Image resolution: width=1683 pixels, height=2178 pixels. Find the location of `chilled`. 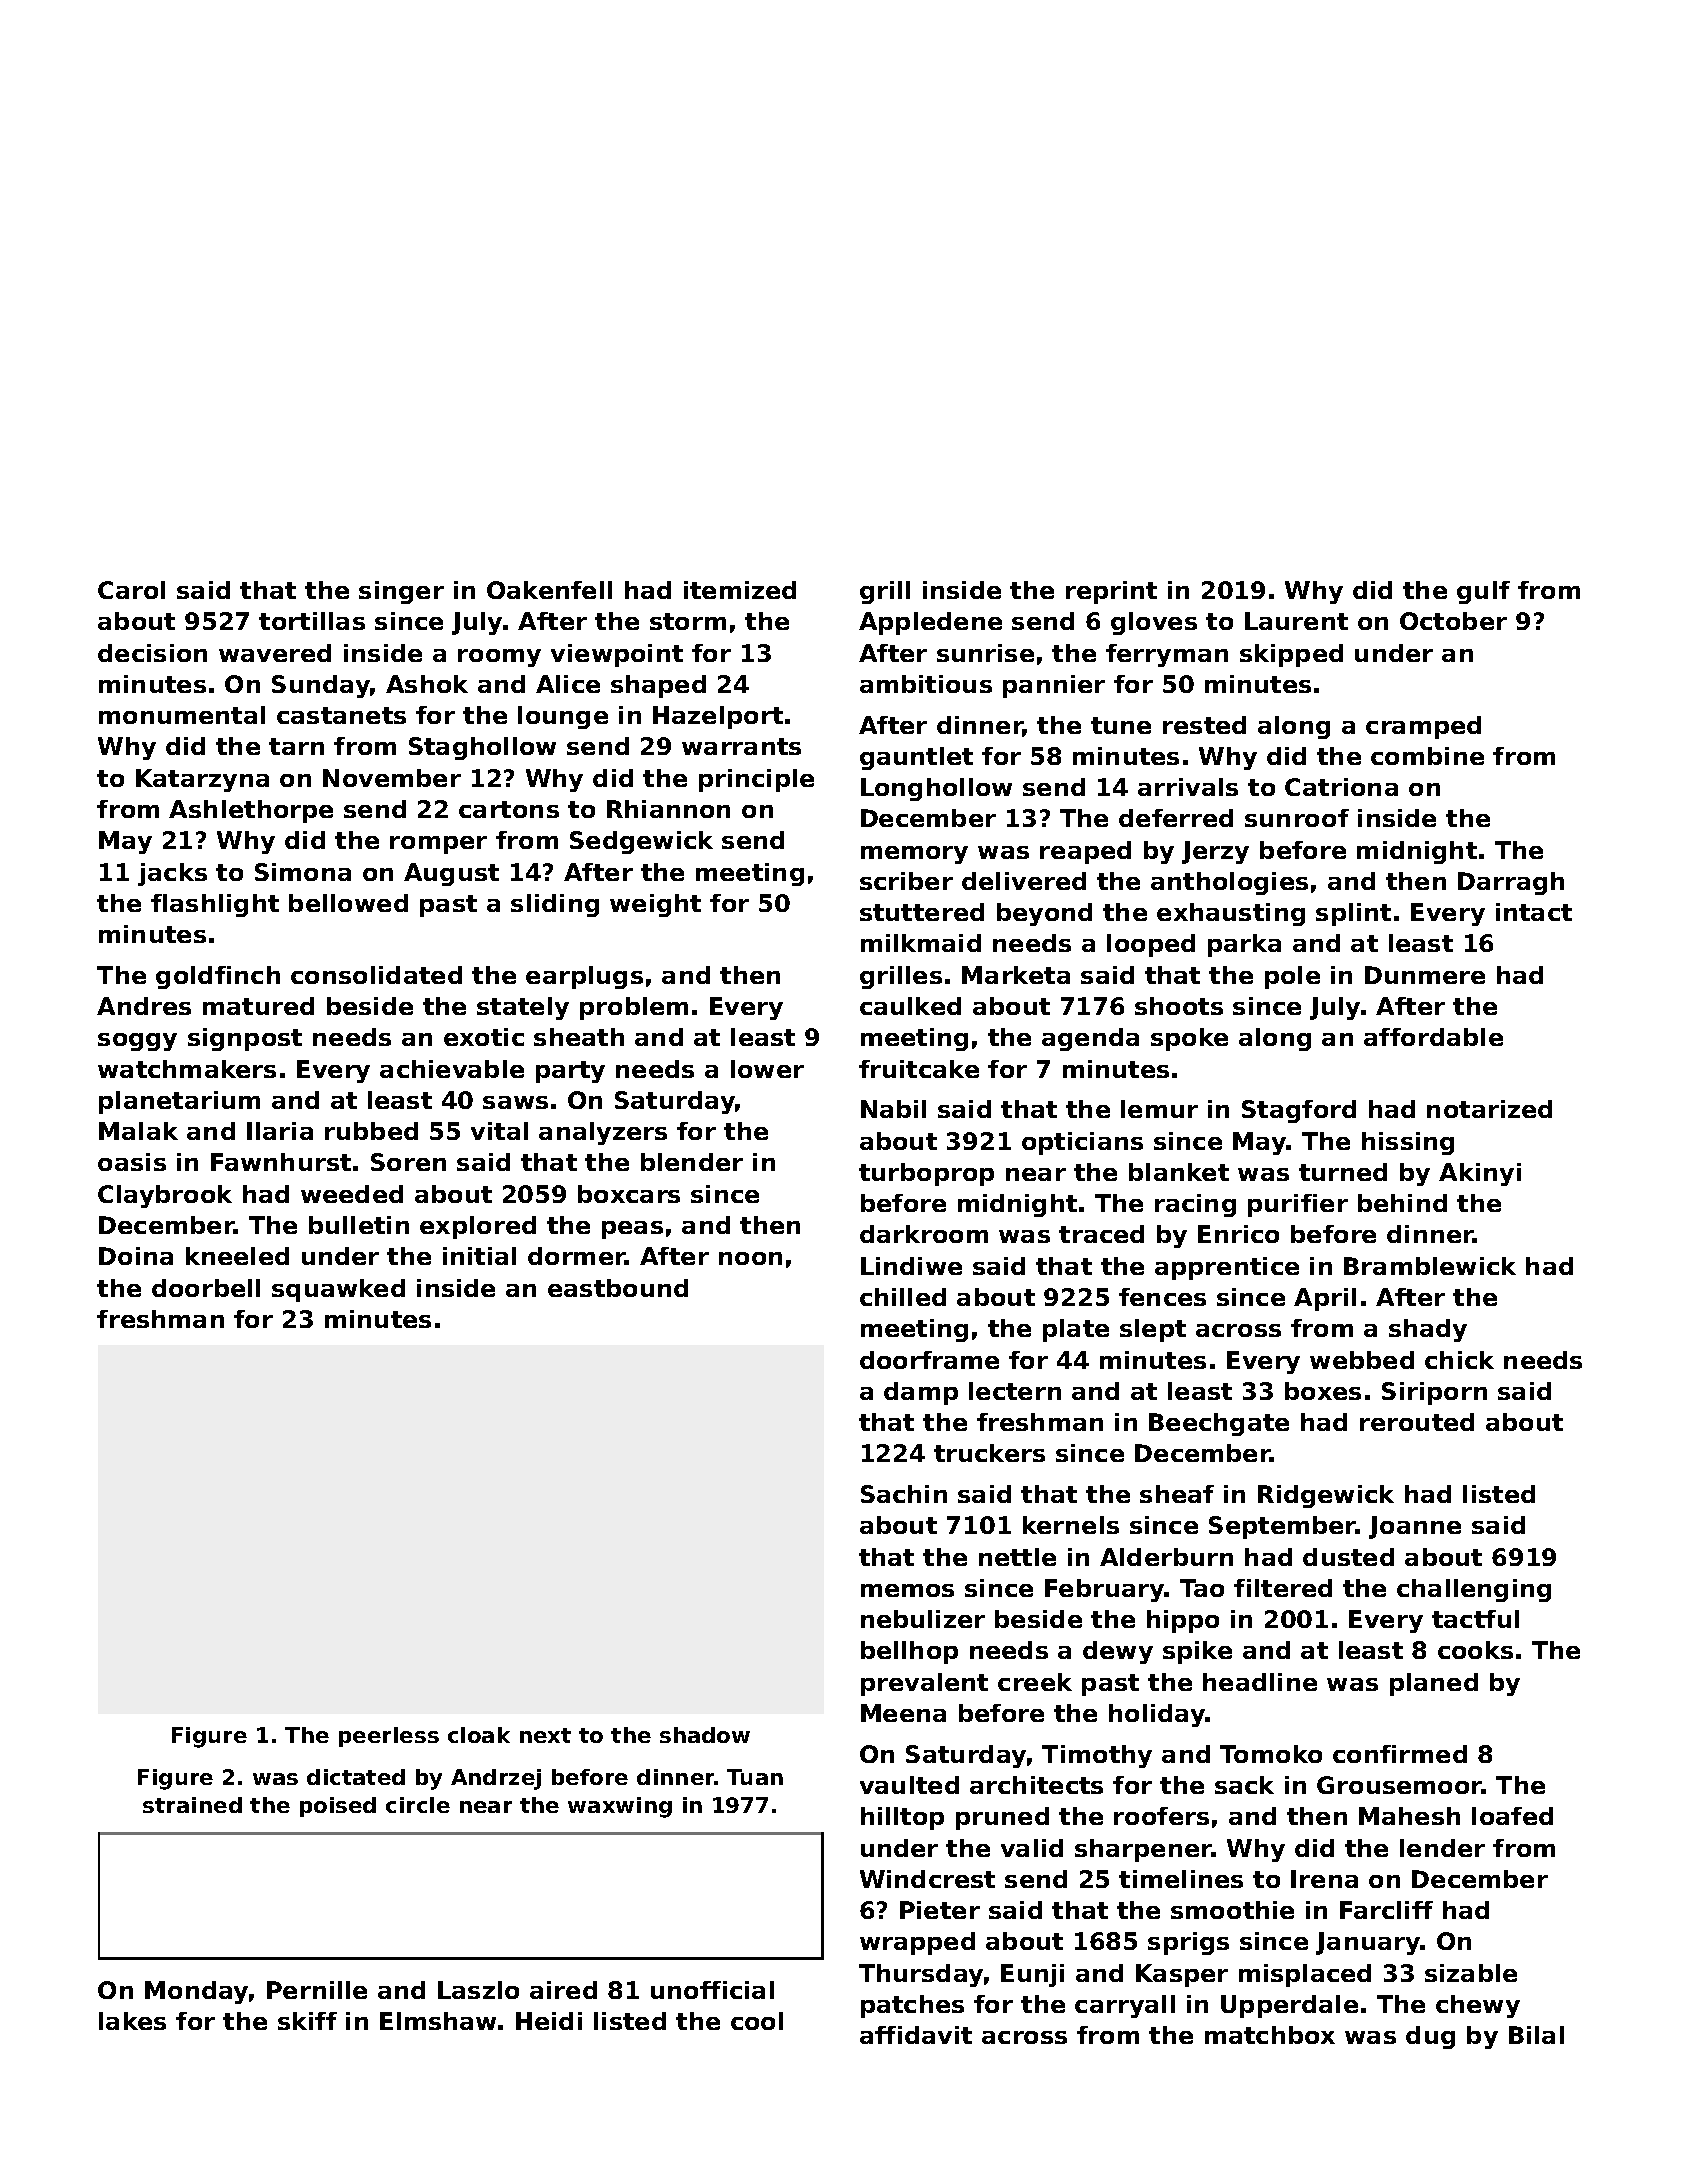

chilled is located at coordinates (903, 1297).
